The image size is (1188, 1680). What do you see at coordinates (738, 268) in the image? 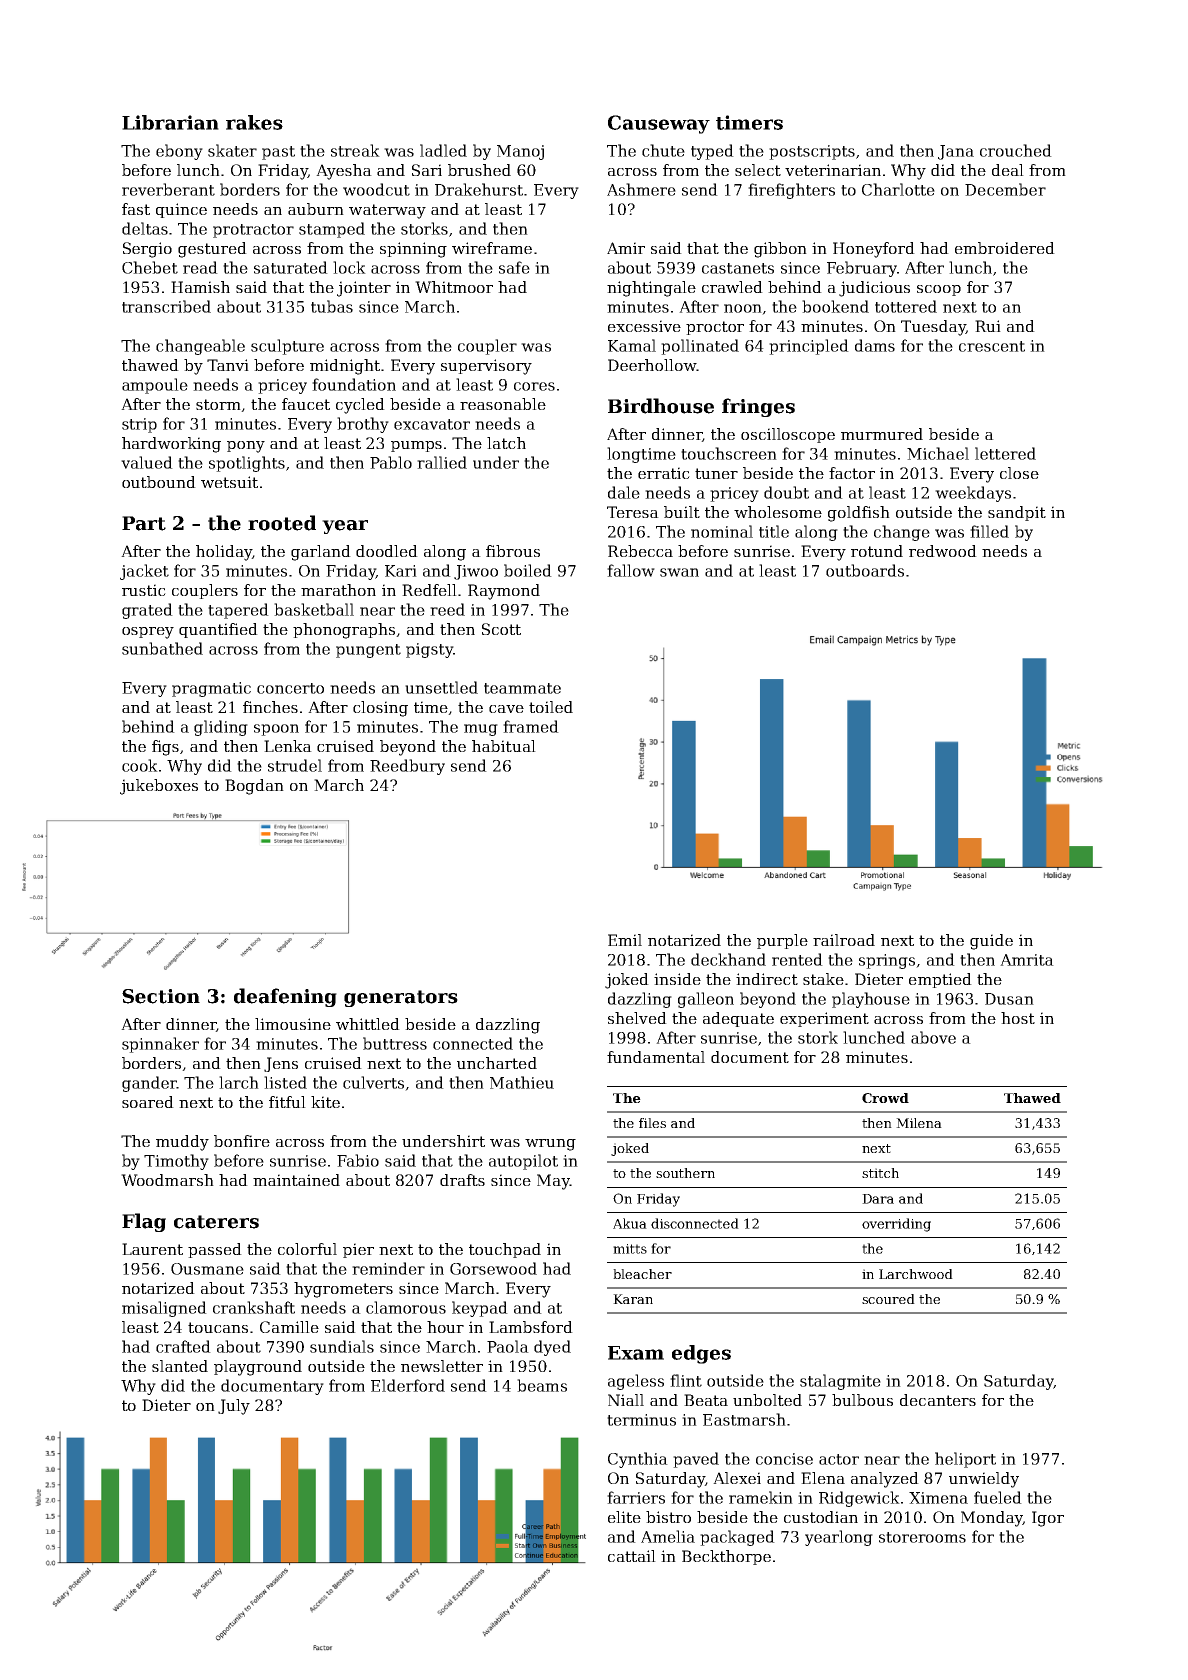
I see `castanets` at bounding box center [738, 268].
